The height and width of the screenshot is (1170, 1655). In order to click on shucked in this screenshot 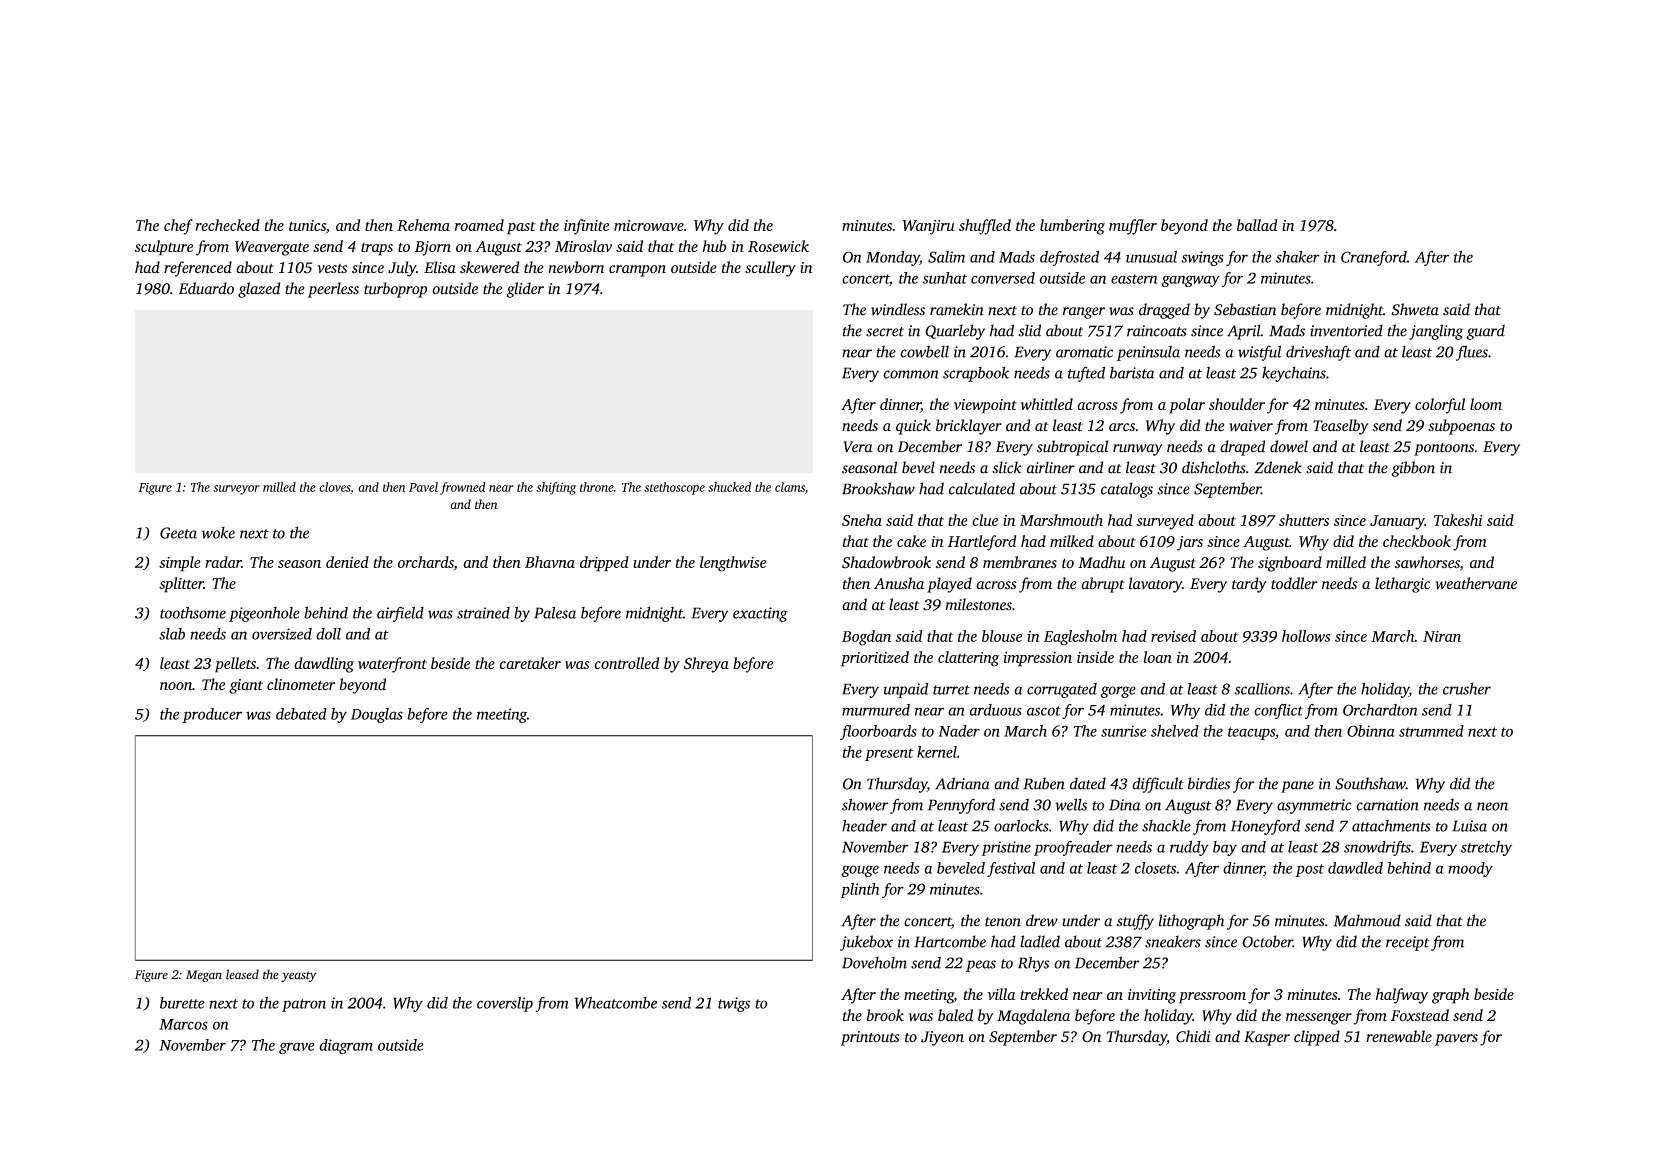, I will do `click(729, 487)`.
